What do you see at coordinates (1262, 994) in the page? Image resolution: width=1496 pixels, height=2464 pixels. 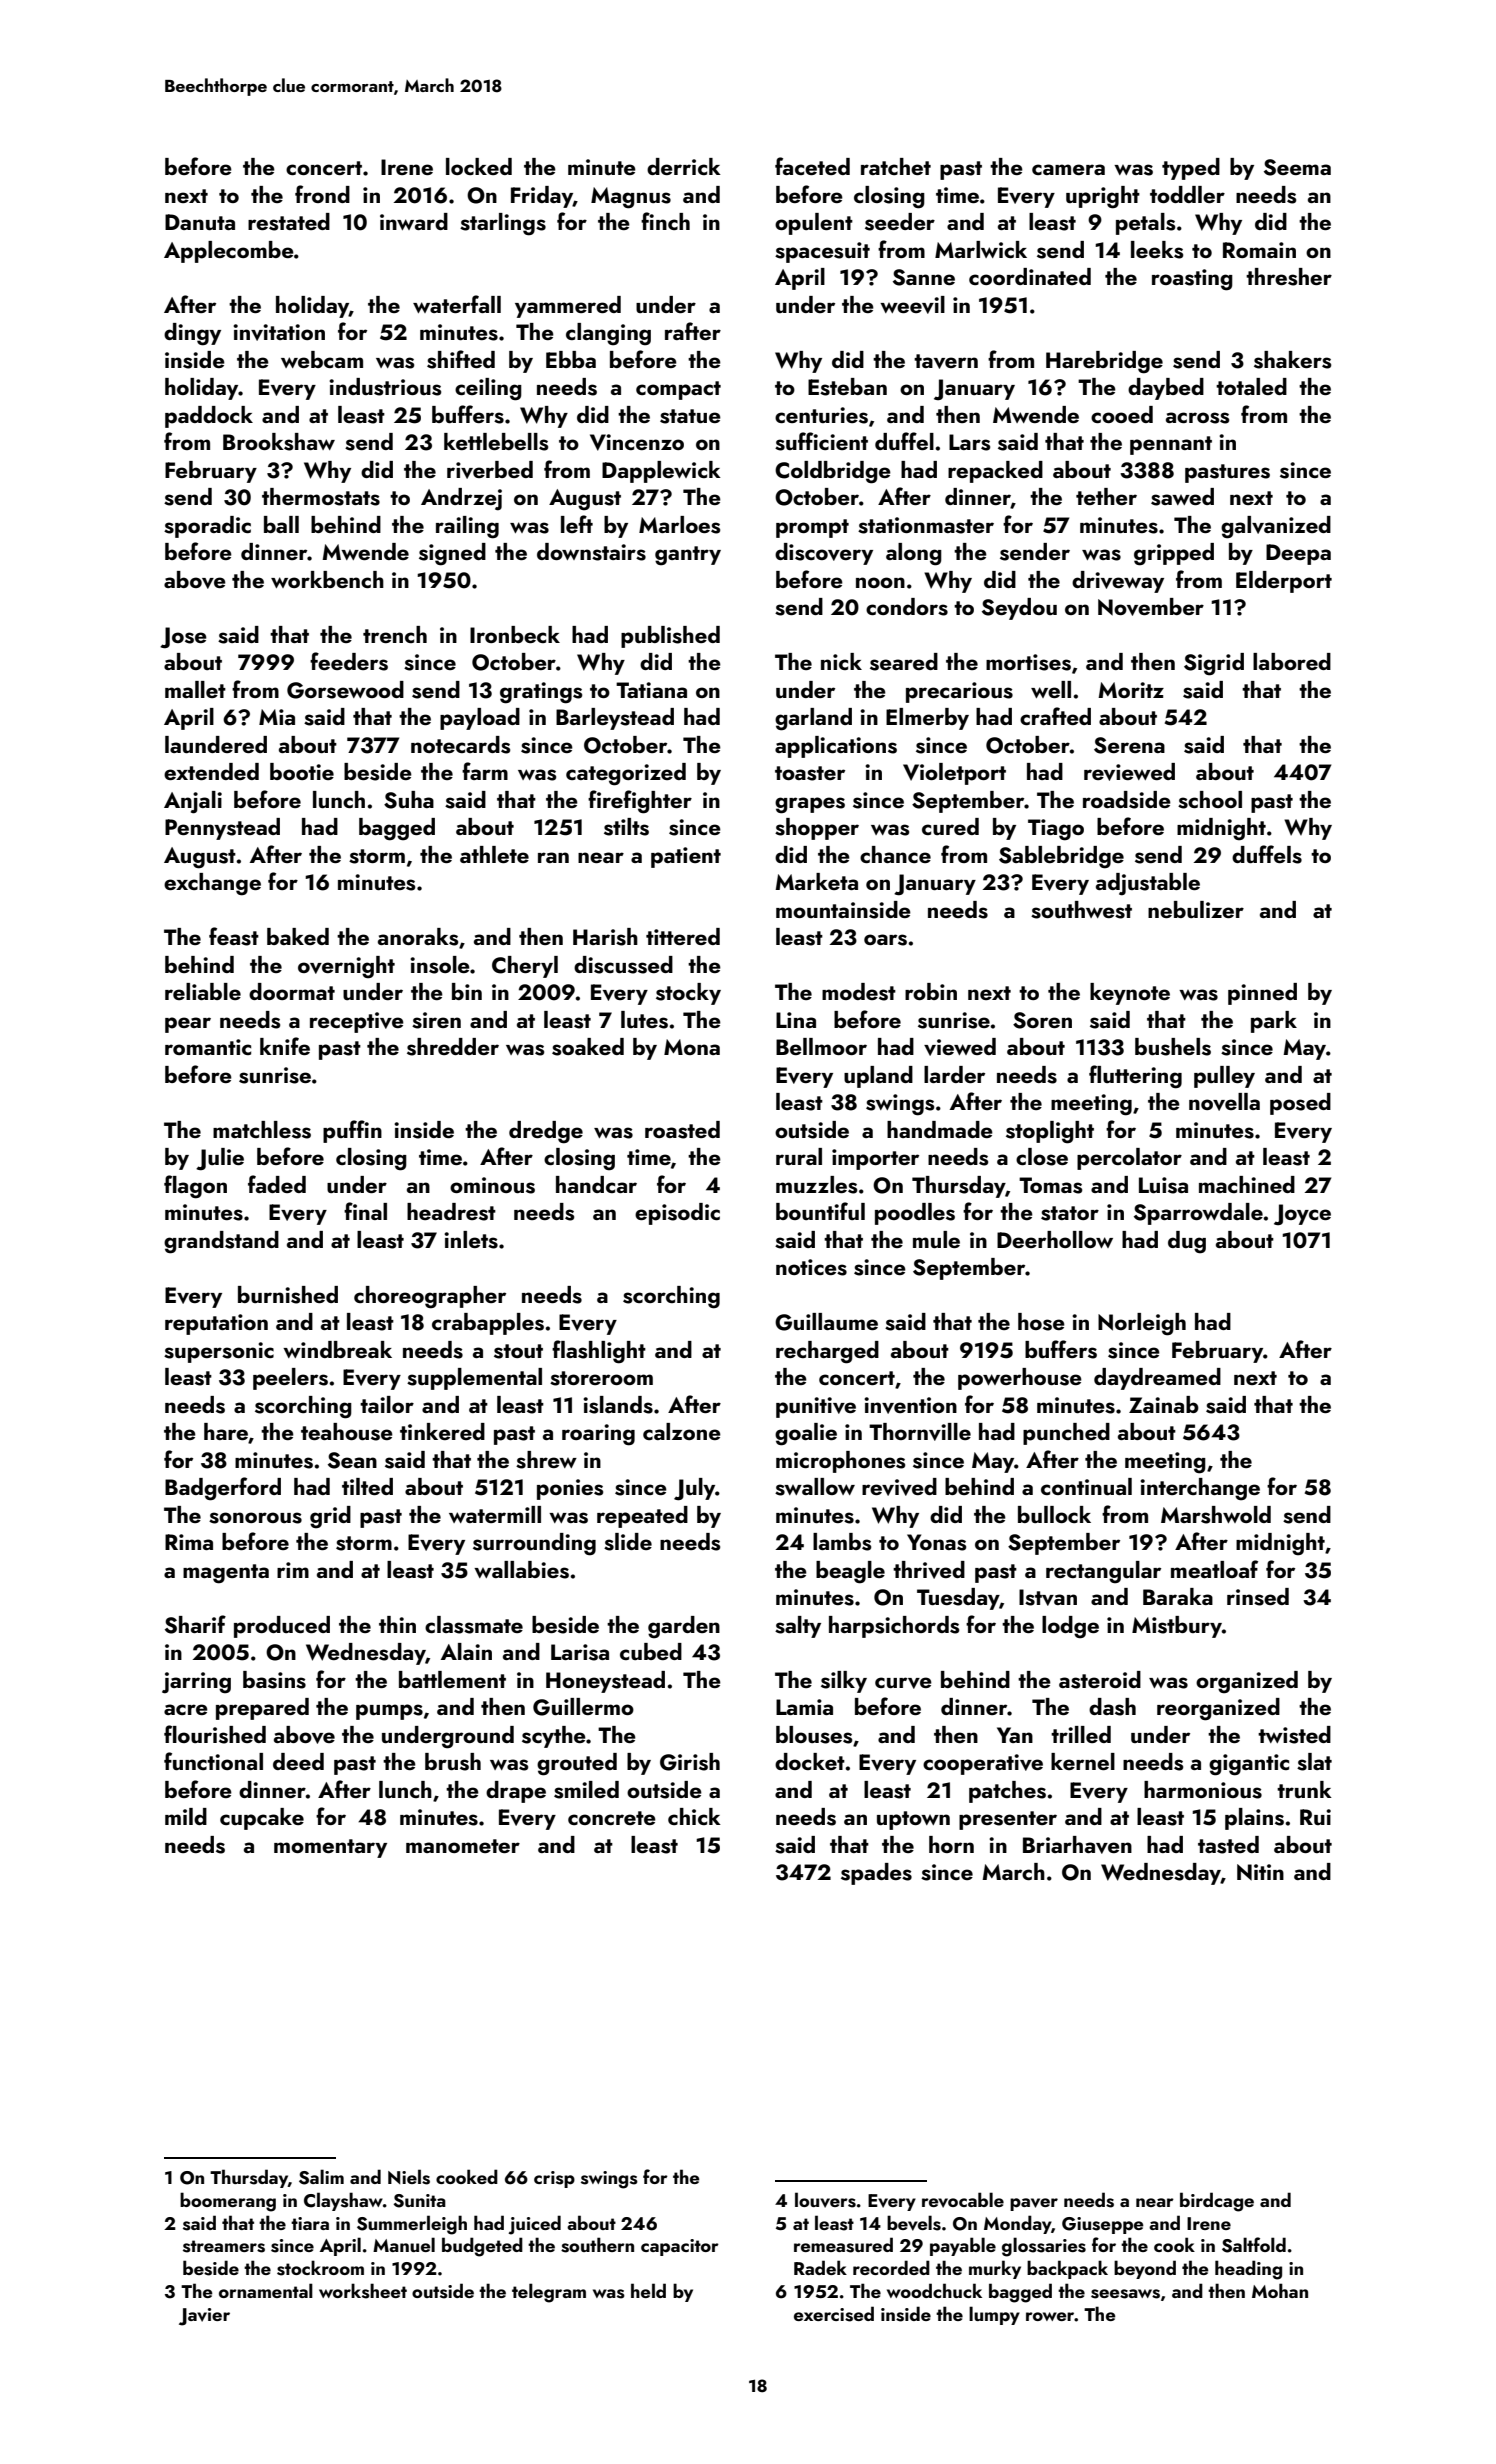 I see `pinned` at bounding box center [1262, 994].
